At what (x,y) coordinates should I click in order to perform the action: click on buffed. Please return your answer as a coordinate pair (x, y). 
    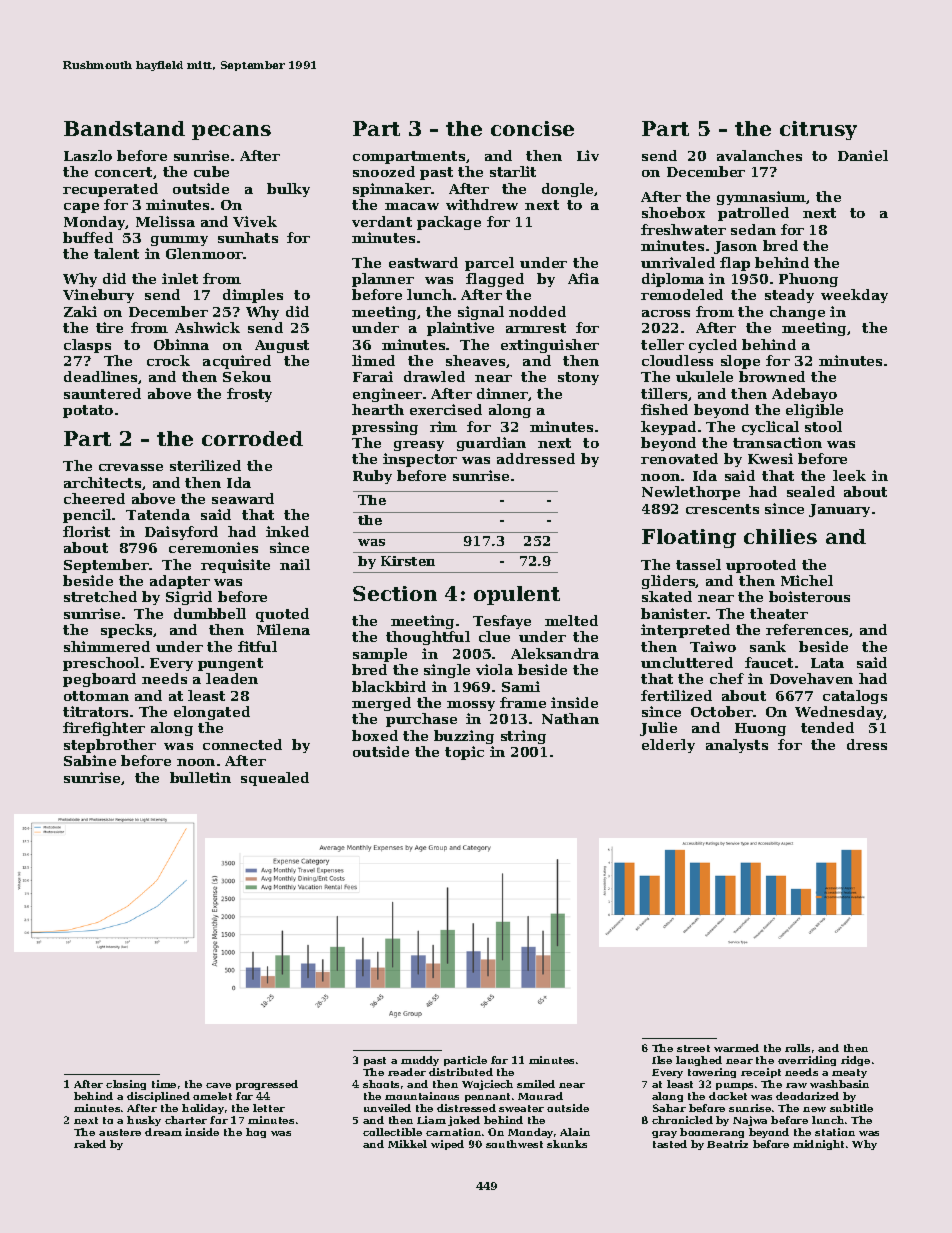
    Looking at the image, I should click on (88, 237).
